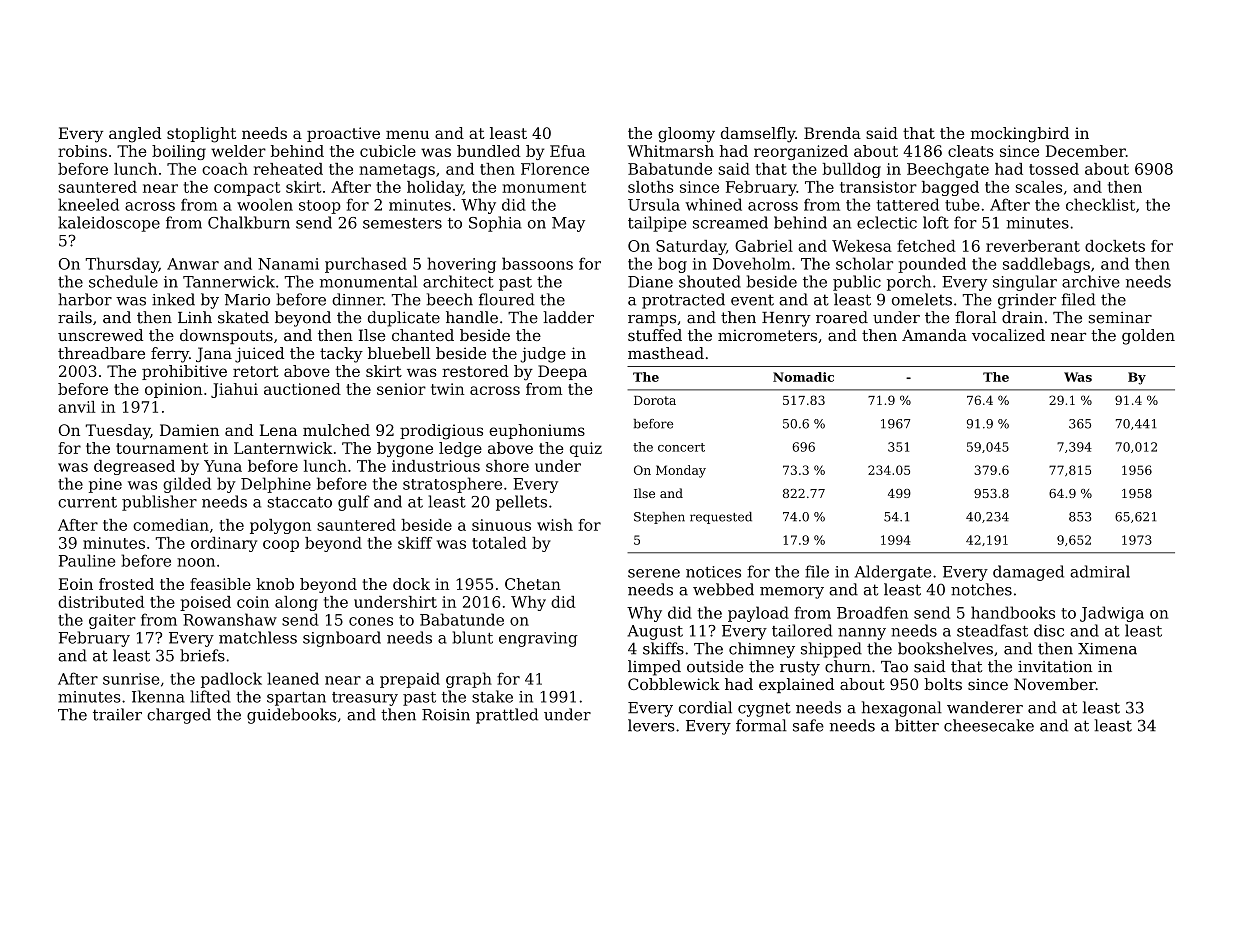 This document has width=1233, height=952. I want to click on current, so click(87, 502).
